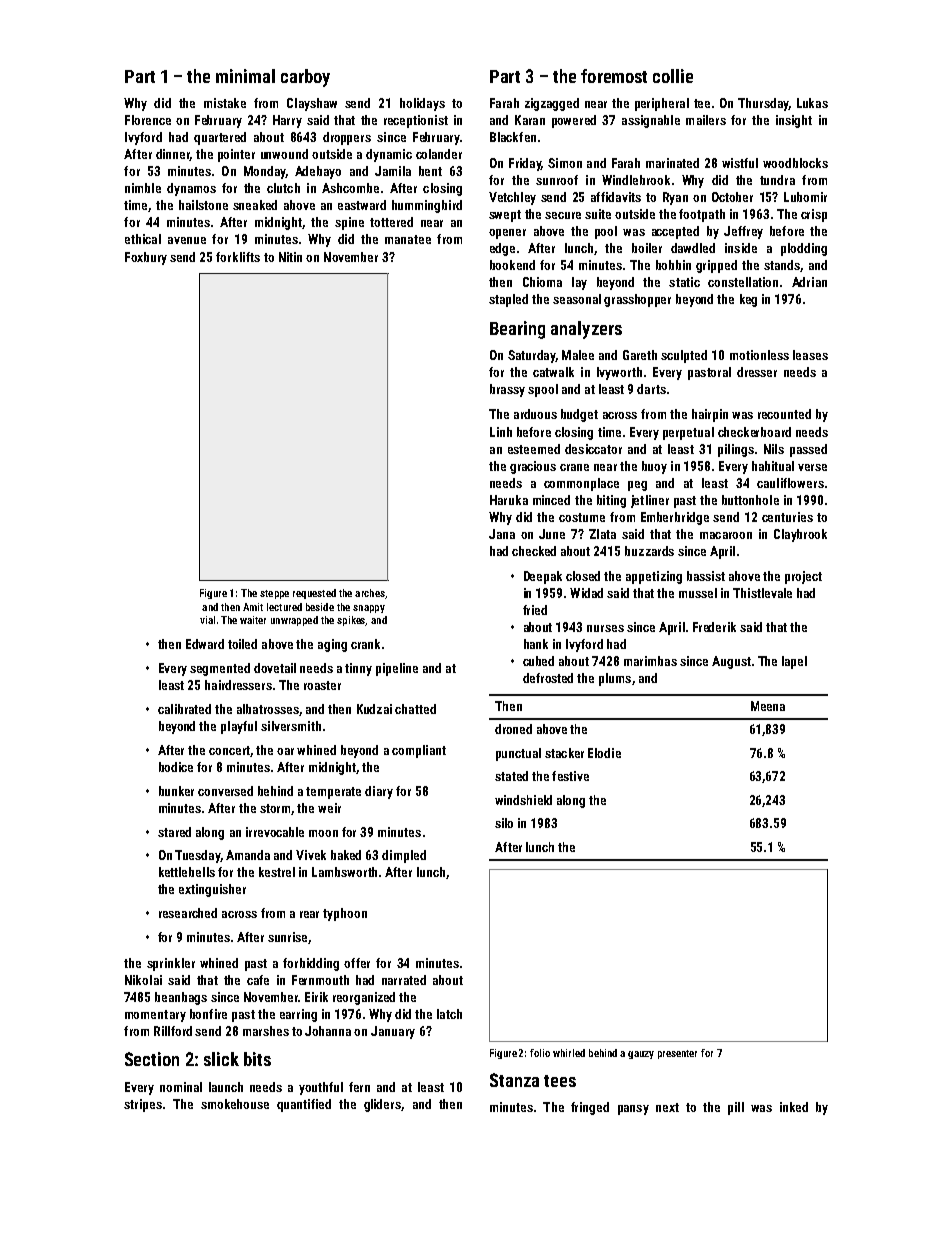 The height and width of the image is (1233, 952). I want to click on Foxbury, so click(146, 258).
